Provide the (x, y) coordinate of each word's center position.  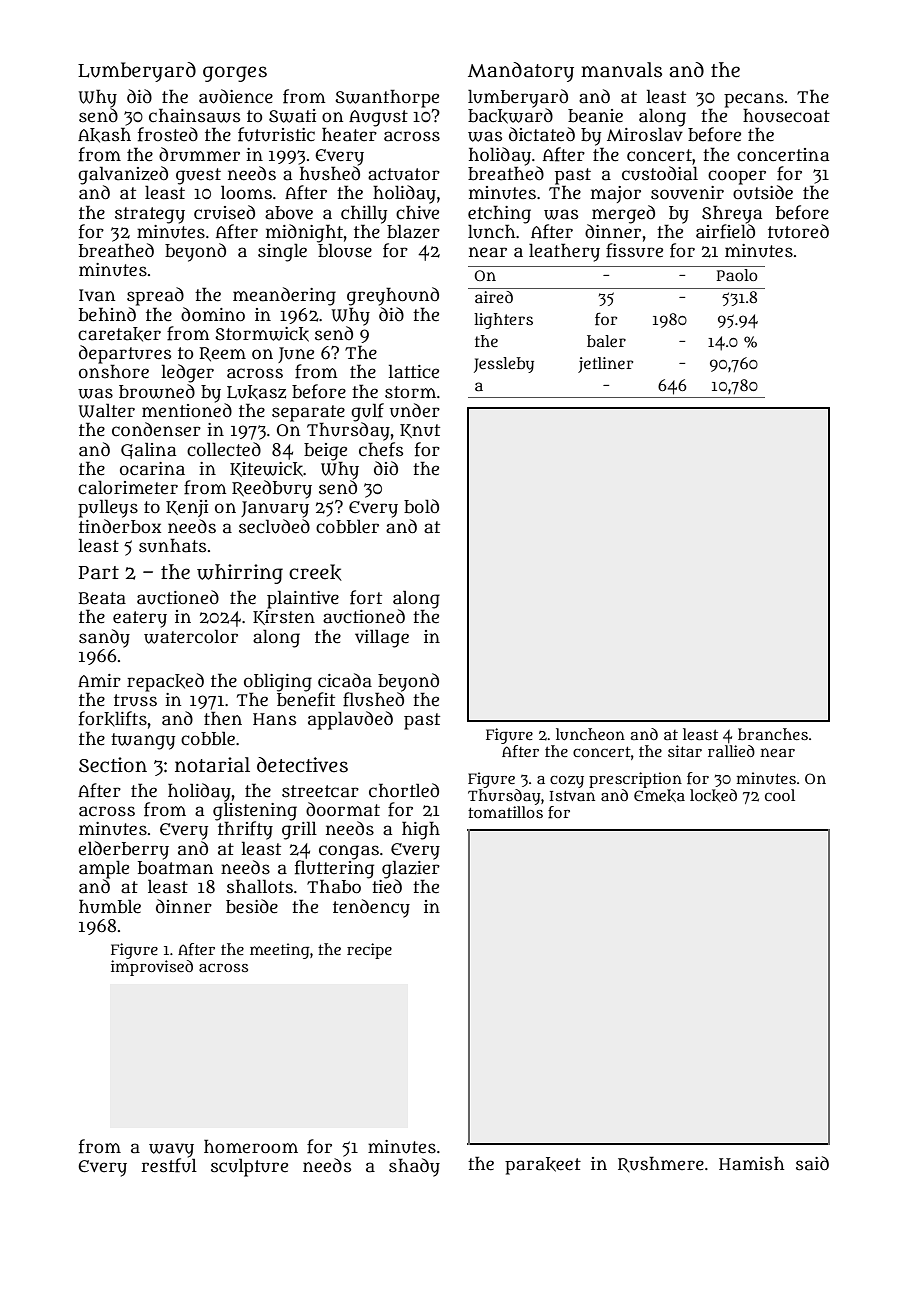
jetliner (605, 365)
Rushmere (661, 1164)
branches (773, 734)
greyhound (393, 296)
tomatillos (505, 812)
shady (414, 1167)
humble (110, 906)
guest (198, 176)
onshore (114, 371)
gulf (367, 412)
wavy (171, 1150)
